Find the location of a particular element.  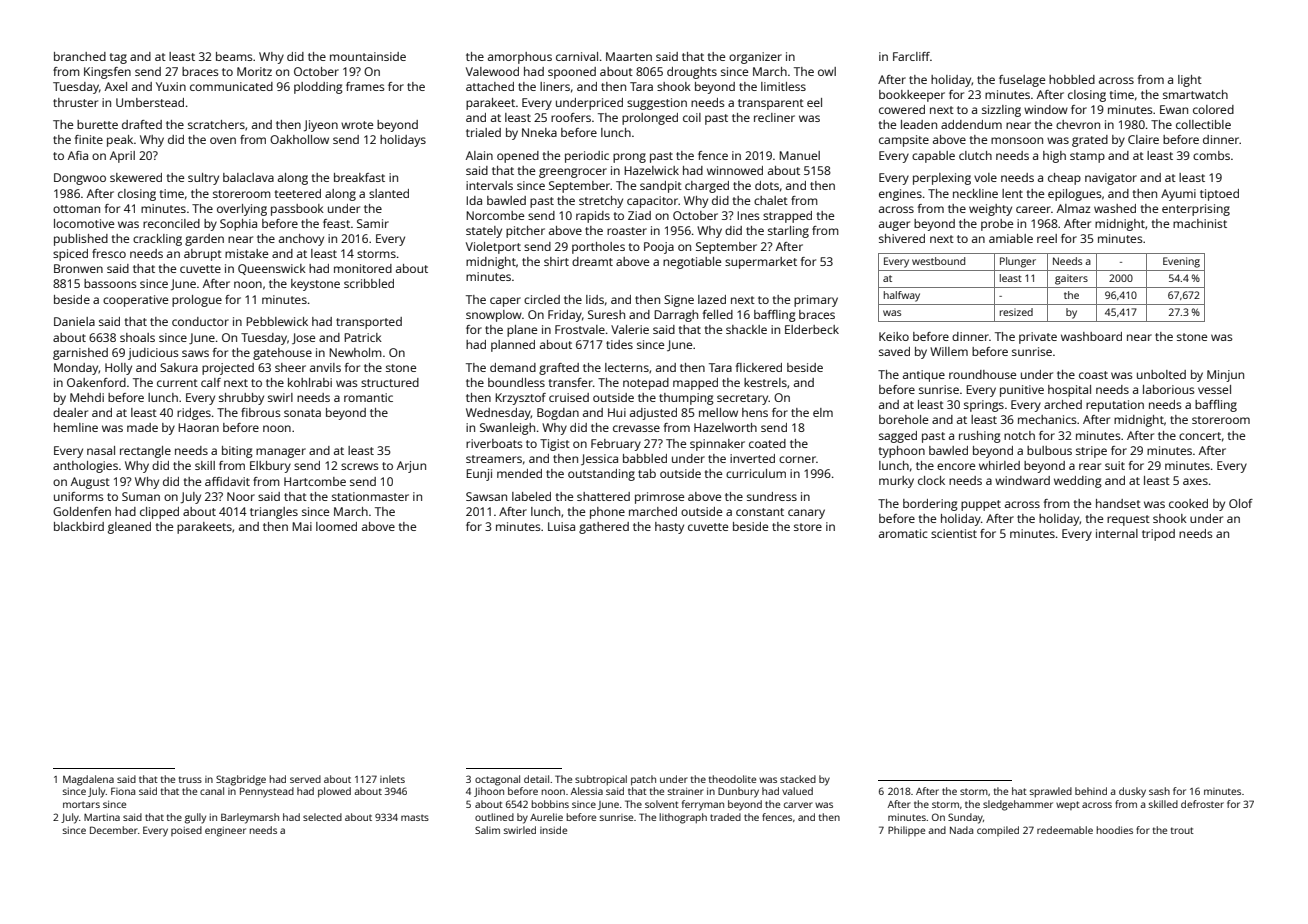

wedding is located at coordinates (1078, 482).
